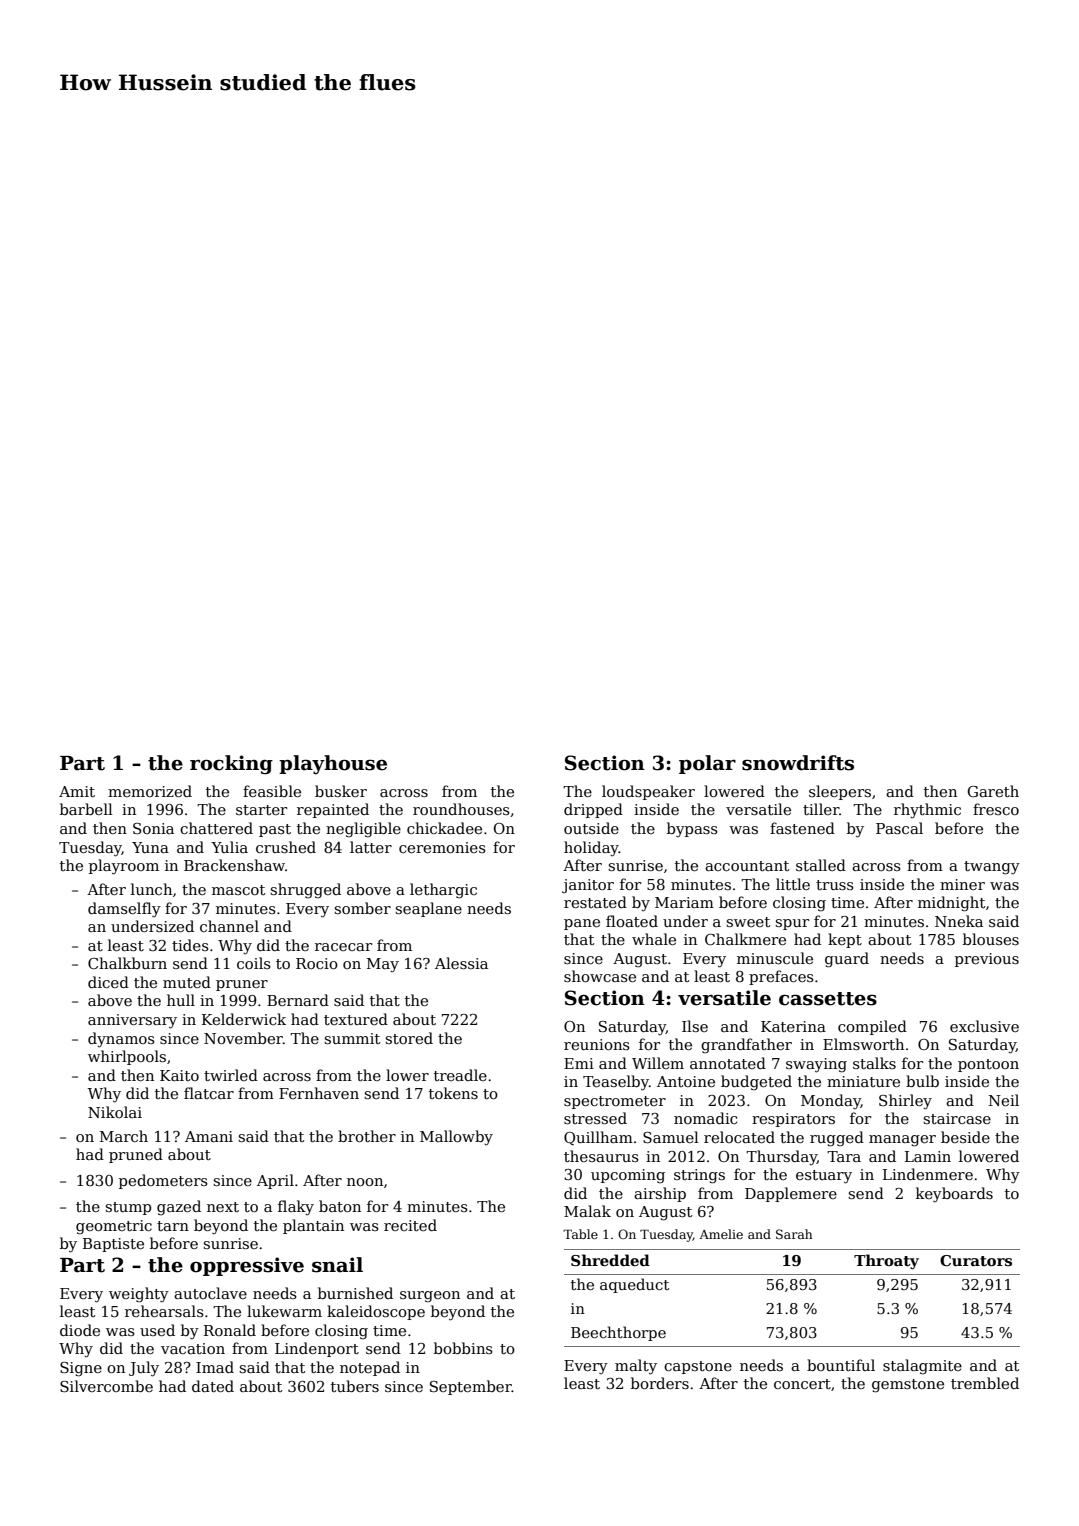 Image resolution: width=1079 pixels, height=1526 pixels. Describe the element at coordinates (591, 828) in the screenshot. I see `outside` at that location.
